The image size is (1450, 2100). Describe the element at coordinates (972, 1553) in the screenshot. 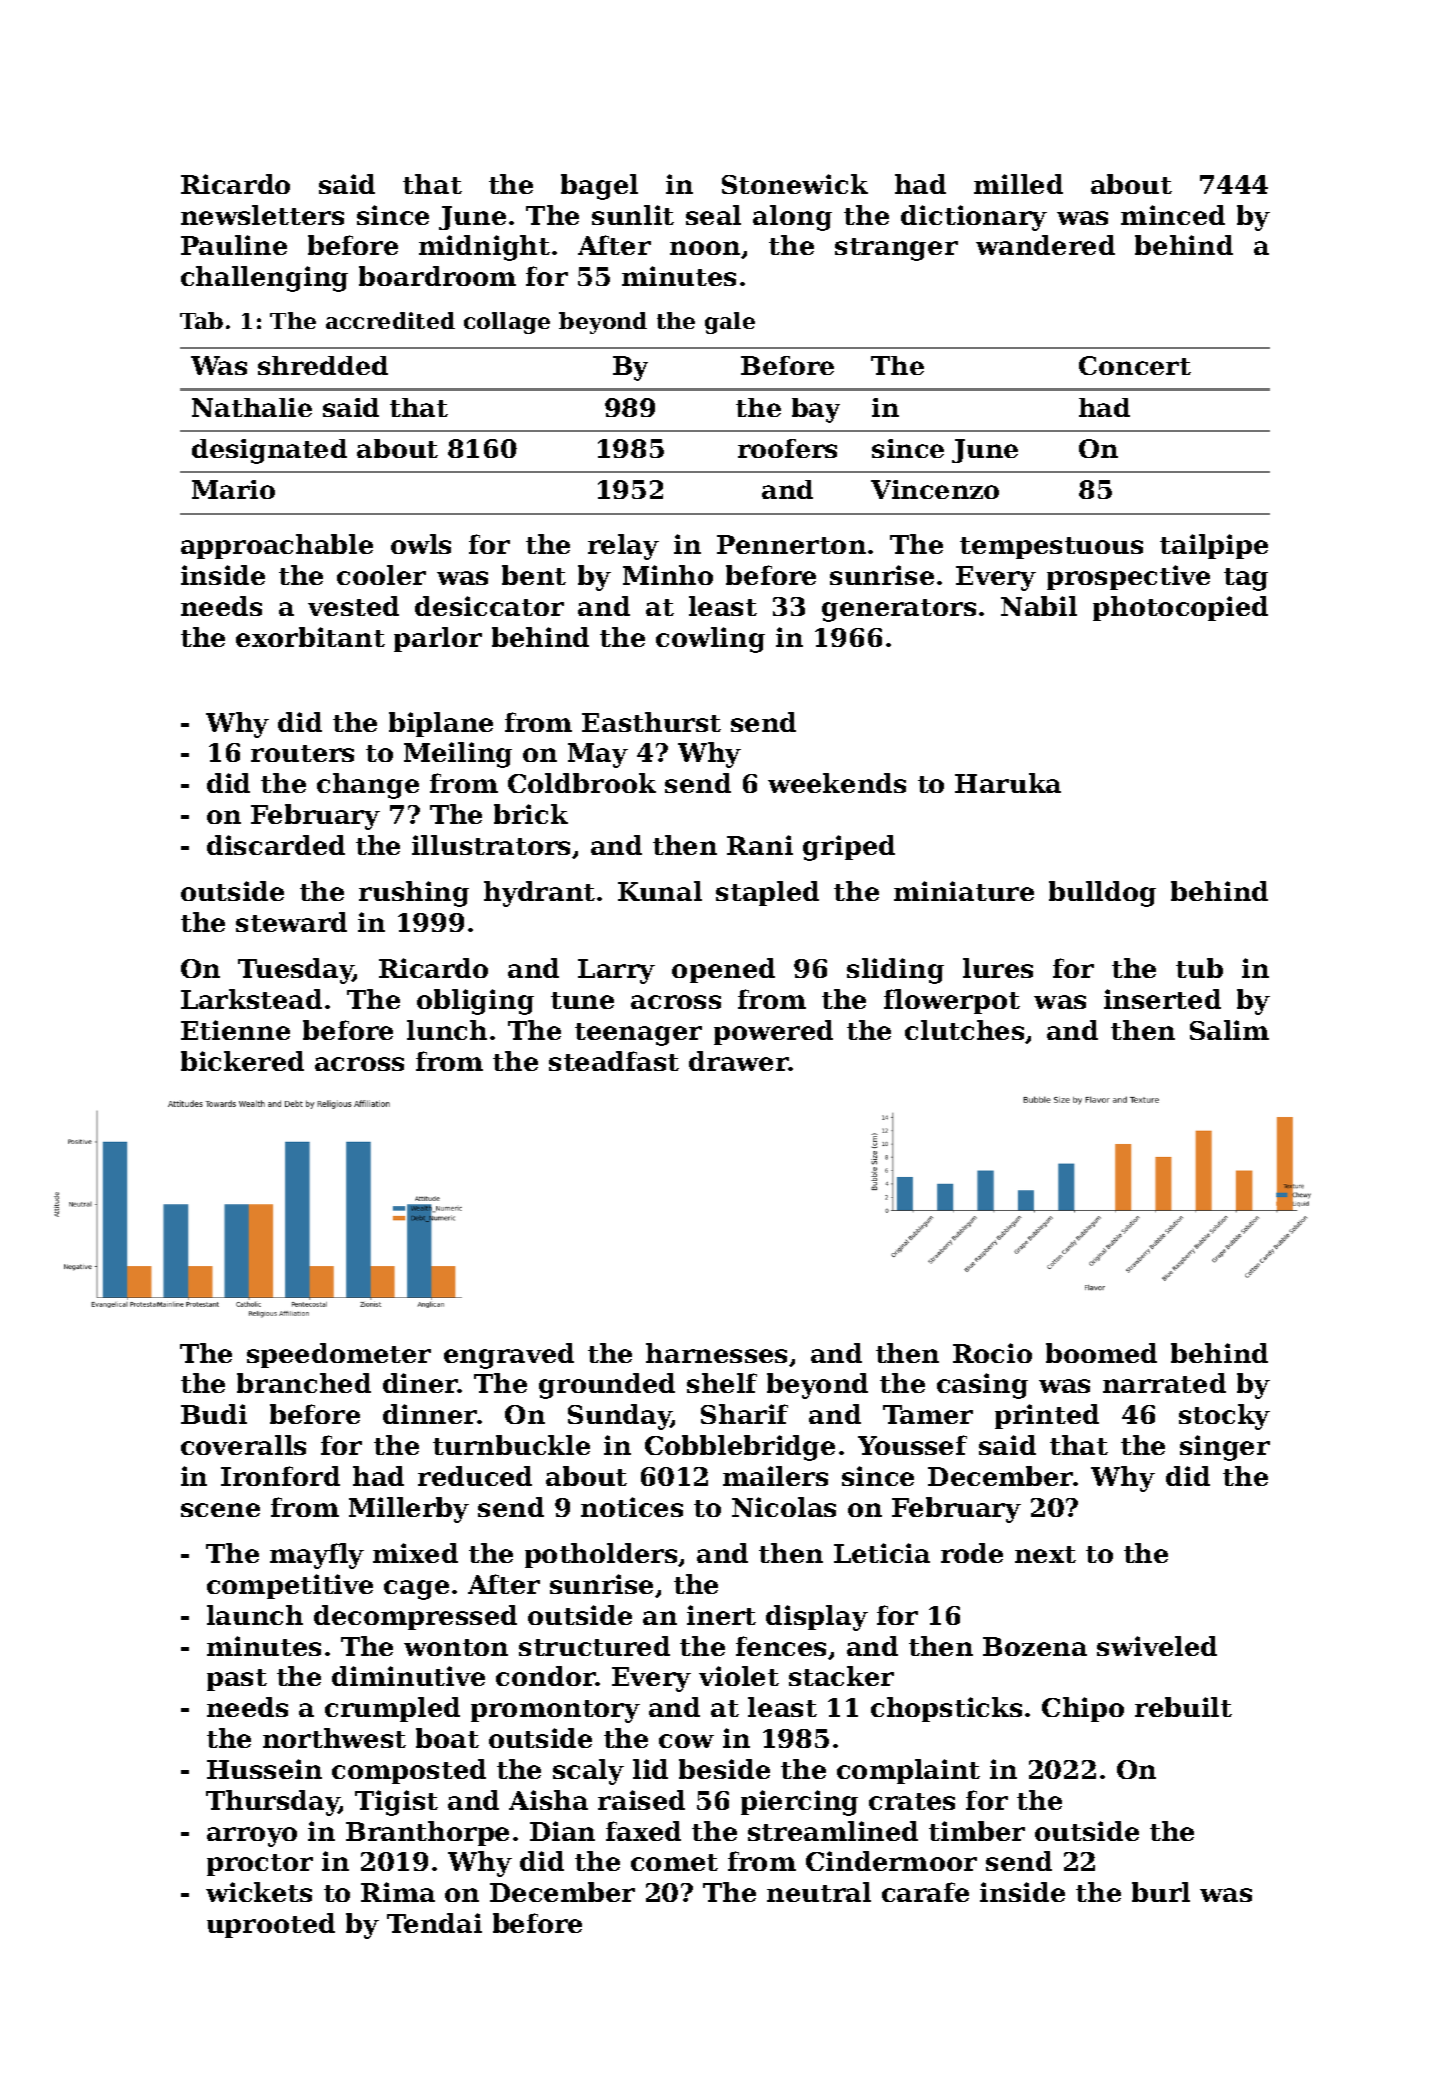

I see `rode` at that location.
